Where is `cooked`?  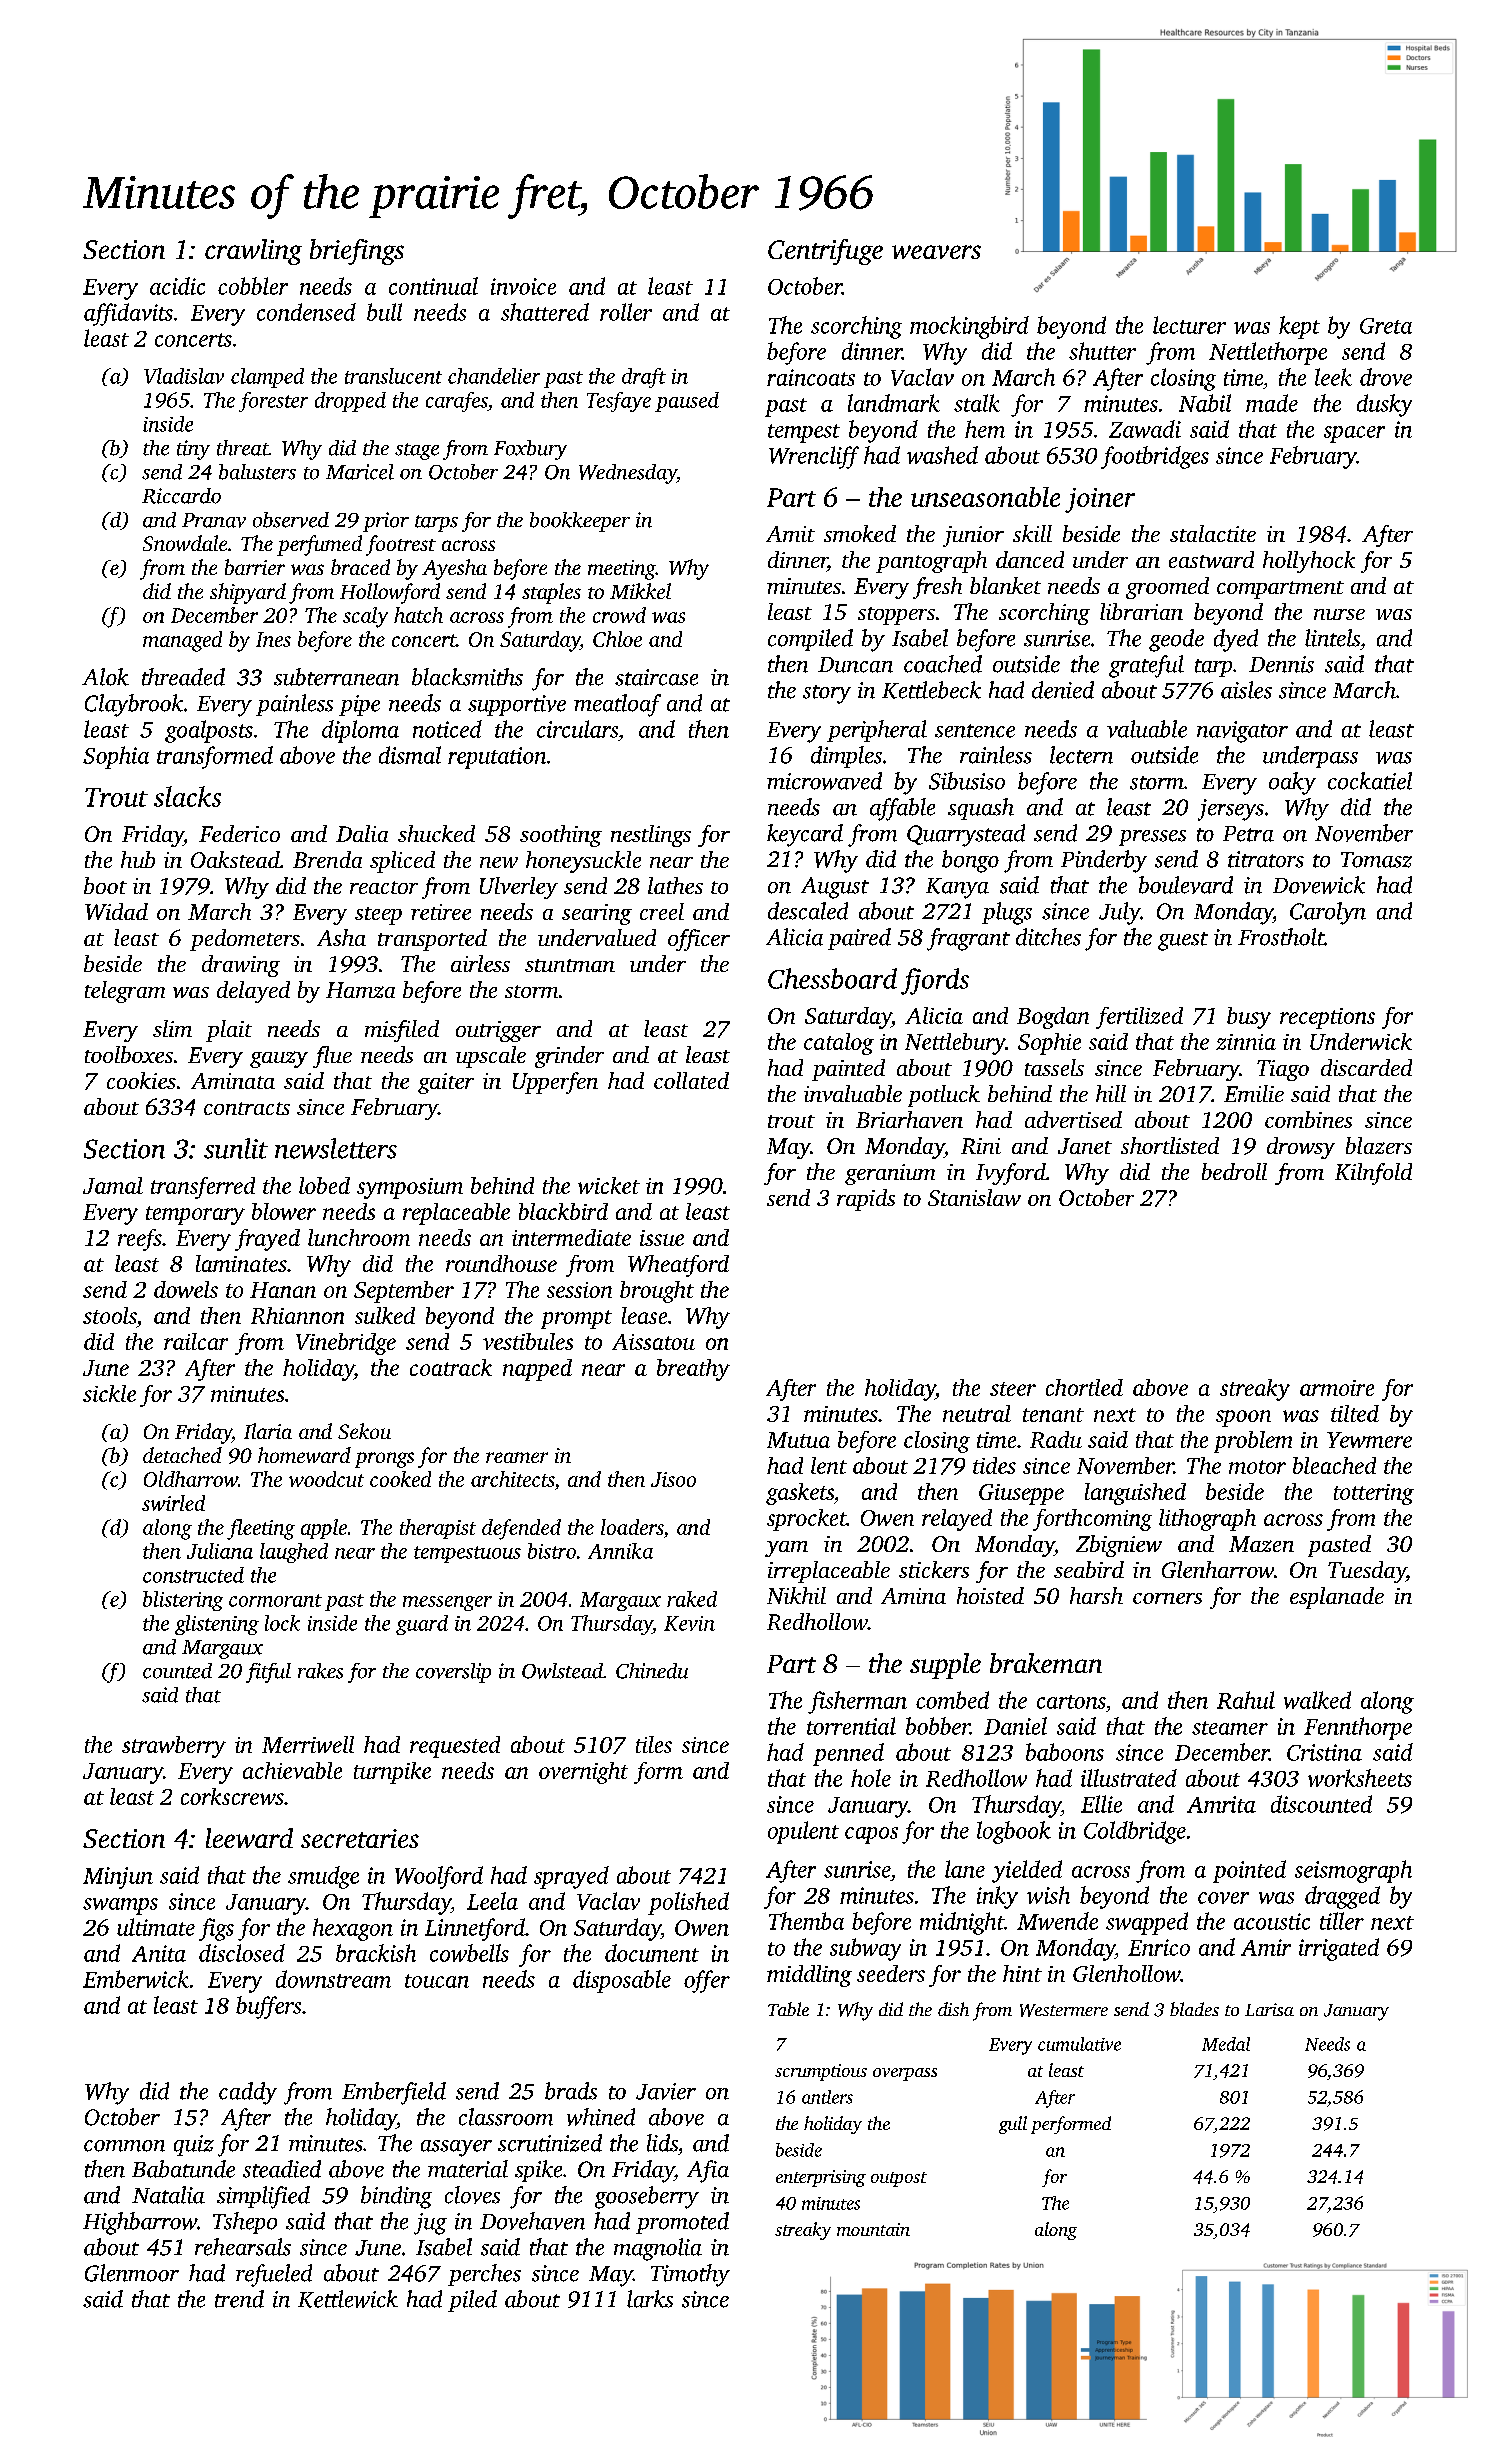 cooked is located at coordinates (400, 1479).
